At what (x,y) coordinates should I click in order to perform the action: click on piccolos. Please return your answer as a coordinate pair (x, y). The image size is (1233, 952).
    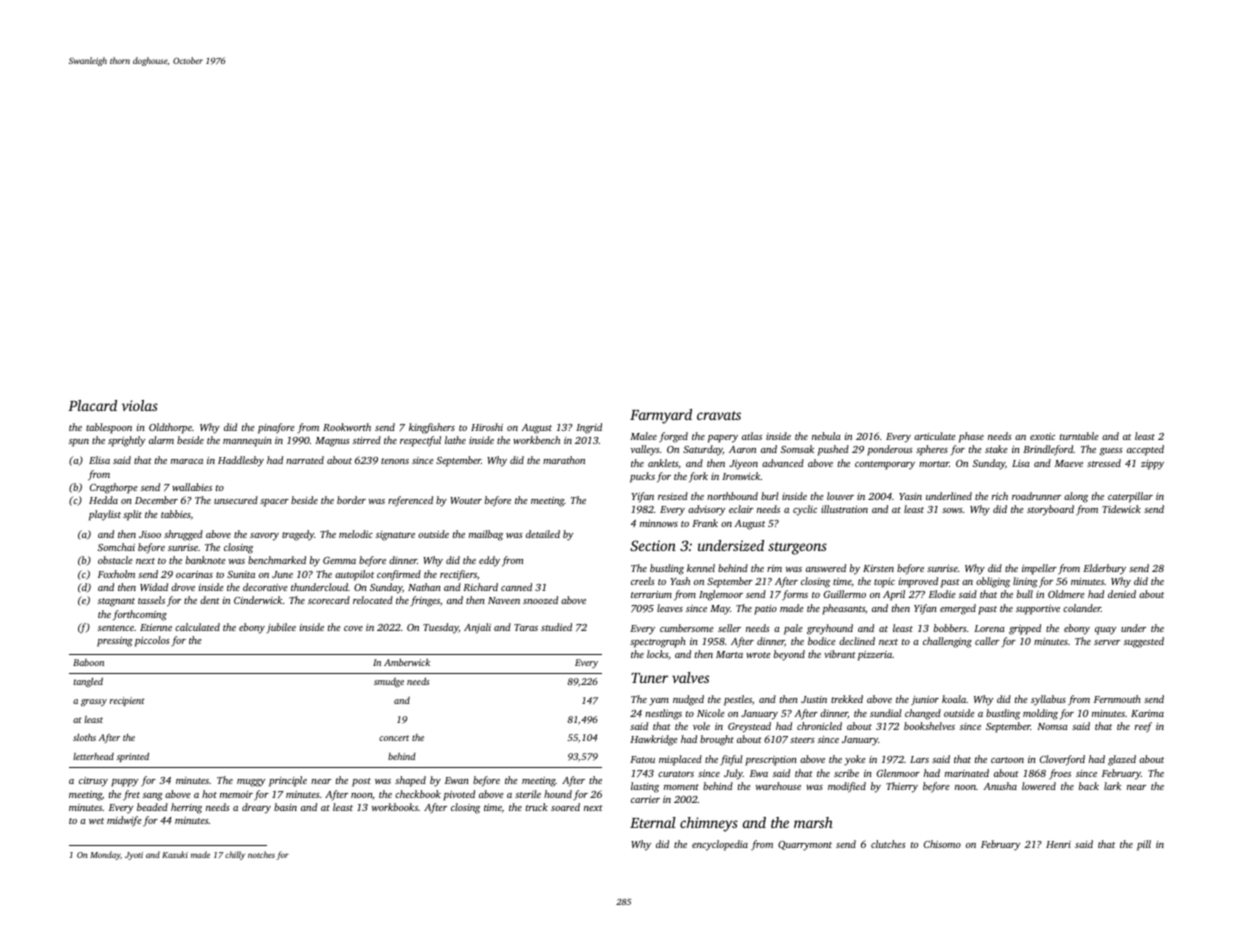
    Looking at the image, I should click on (152, 641).
